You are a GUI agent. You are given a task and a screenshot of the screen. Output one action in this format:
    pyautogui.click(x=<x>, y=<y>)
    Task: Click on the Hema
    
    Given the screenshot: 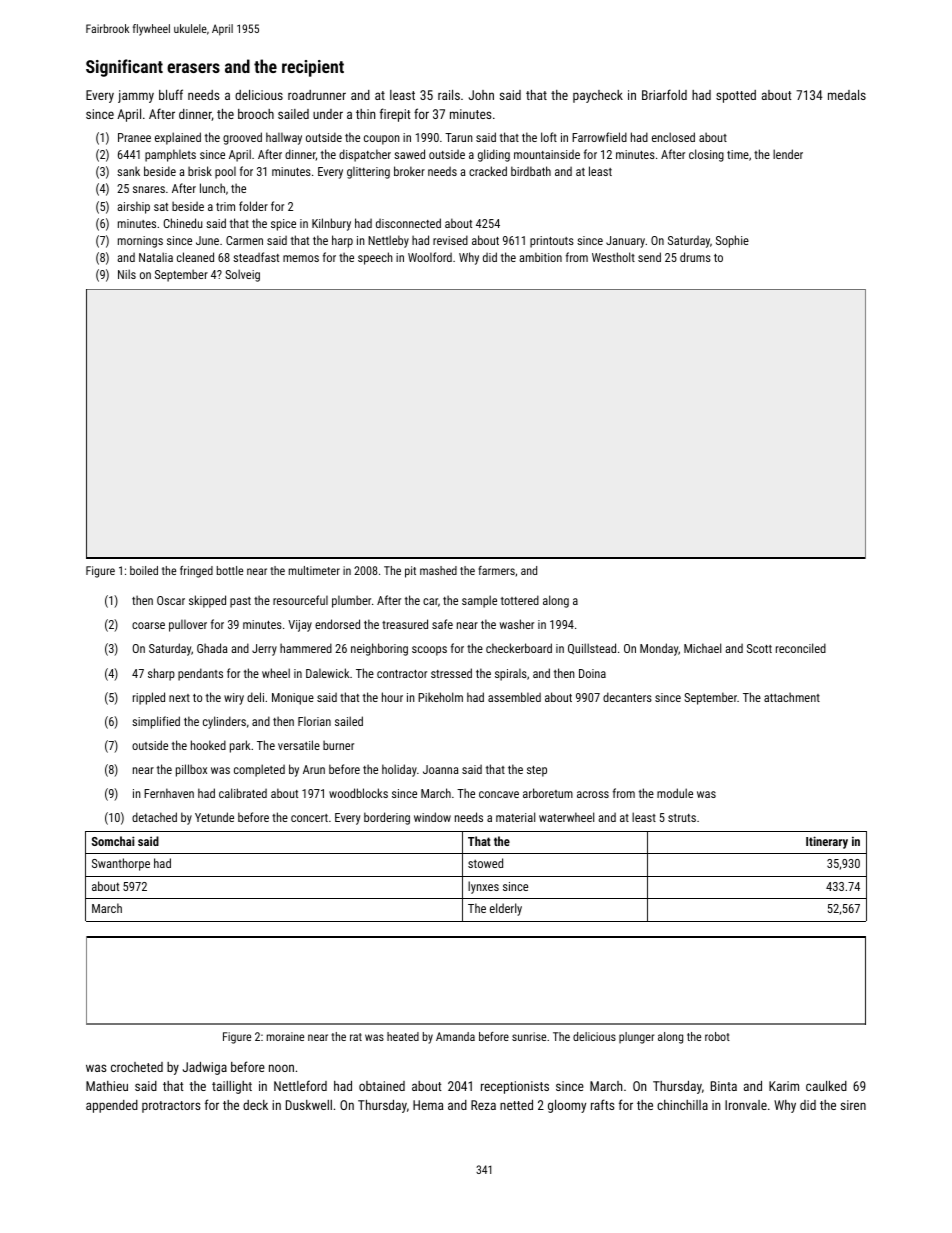 What is the action you would take?
    pyautogui.click(x=428, y=1105)
